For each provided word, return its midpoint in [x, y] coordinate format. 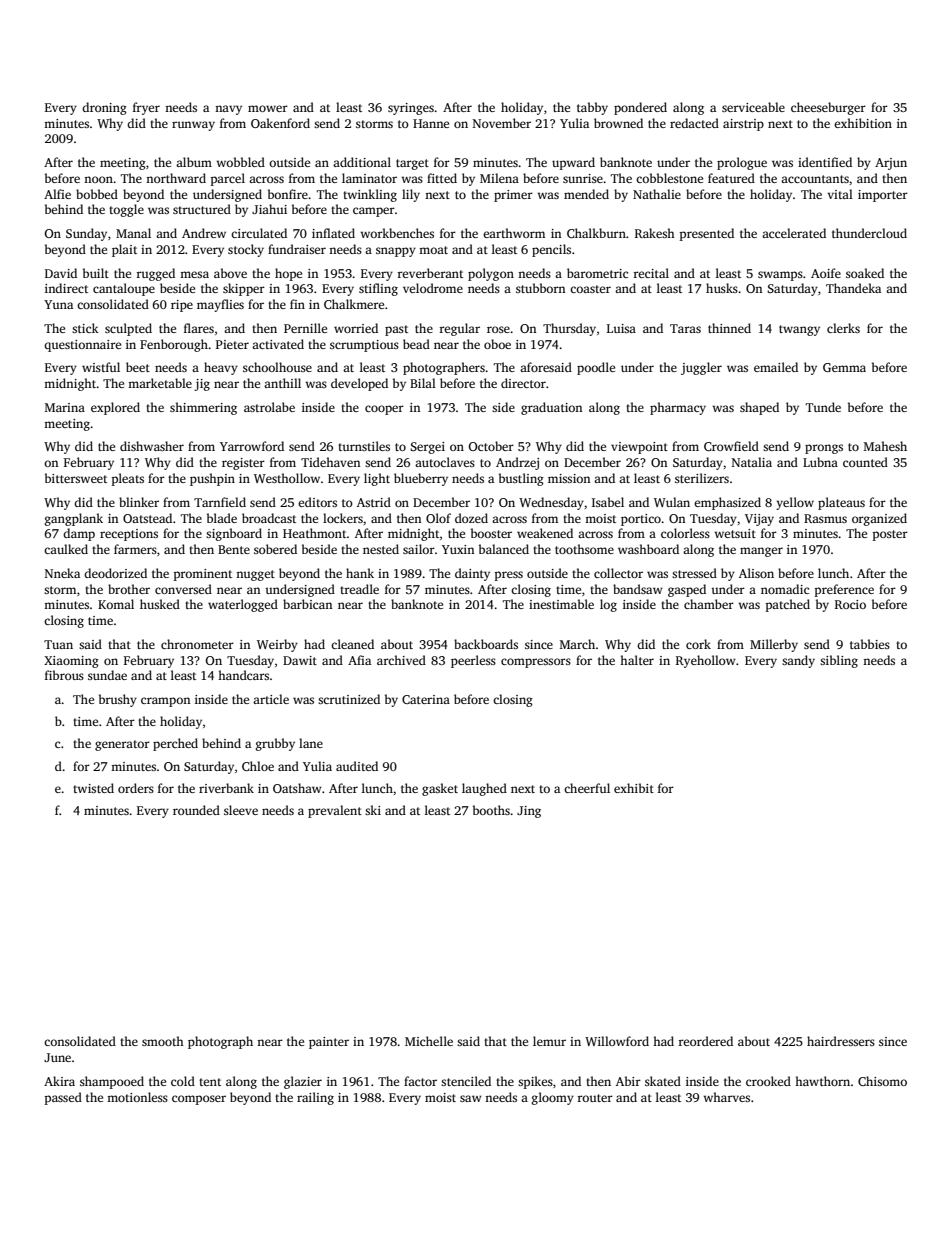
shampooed [112, 1082]
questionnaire [82, 346]
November [502, 123]
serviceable [753, 107]
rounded [196, 810]
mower [268, 108]
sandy [798, 661]
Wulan [672, 502]
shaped [759, 408]
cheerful [587, 788]
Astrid [374, 502]
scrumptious [364, 346]
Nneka [62, 573]
